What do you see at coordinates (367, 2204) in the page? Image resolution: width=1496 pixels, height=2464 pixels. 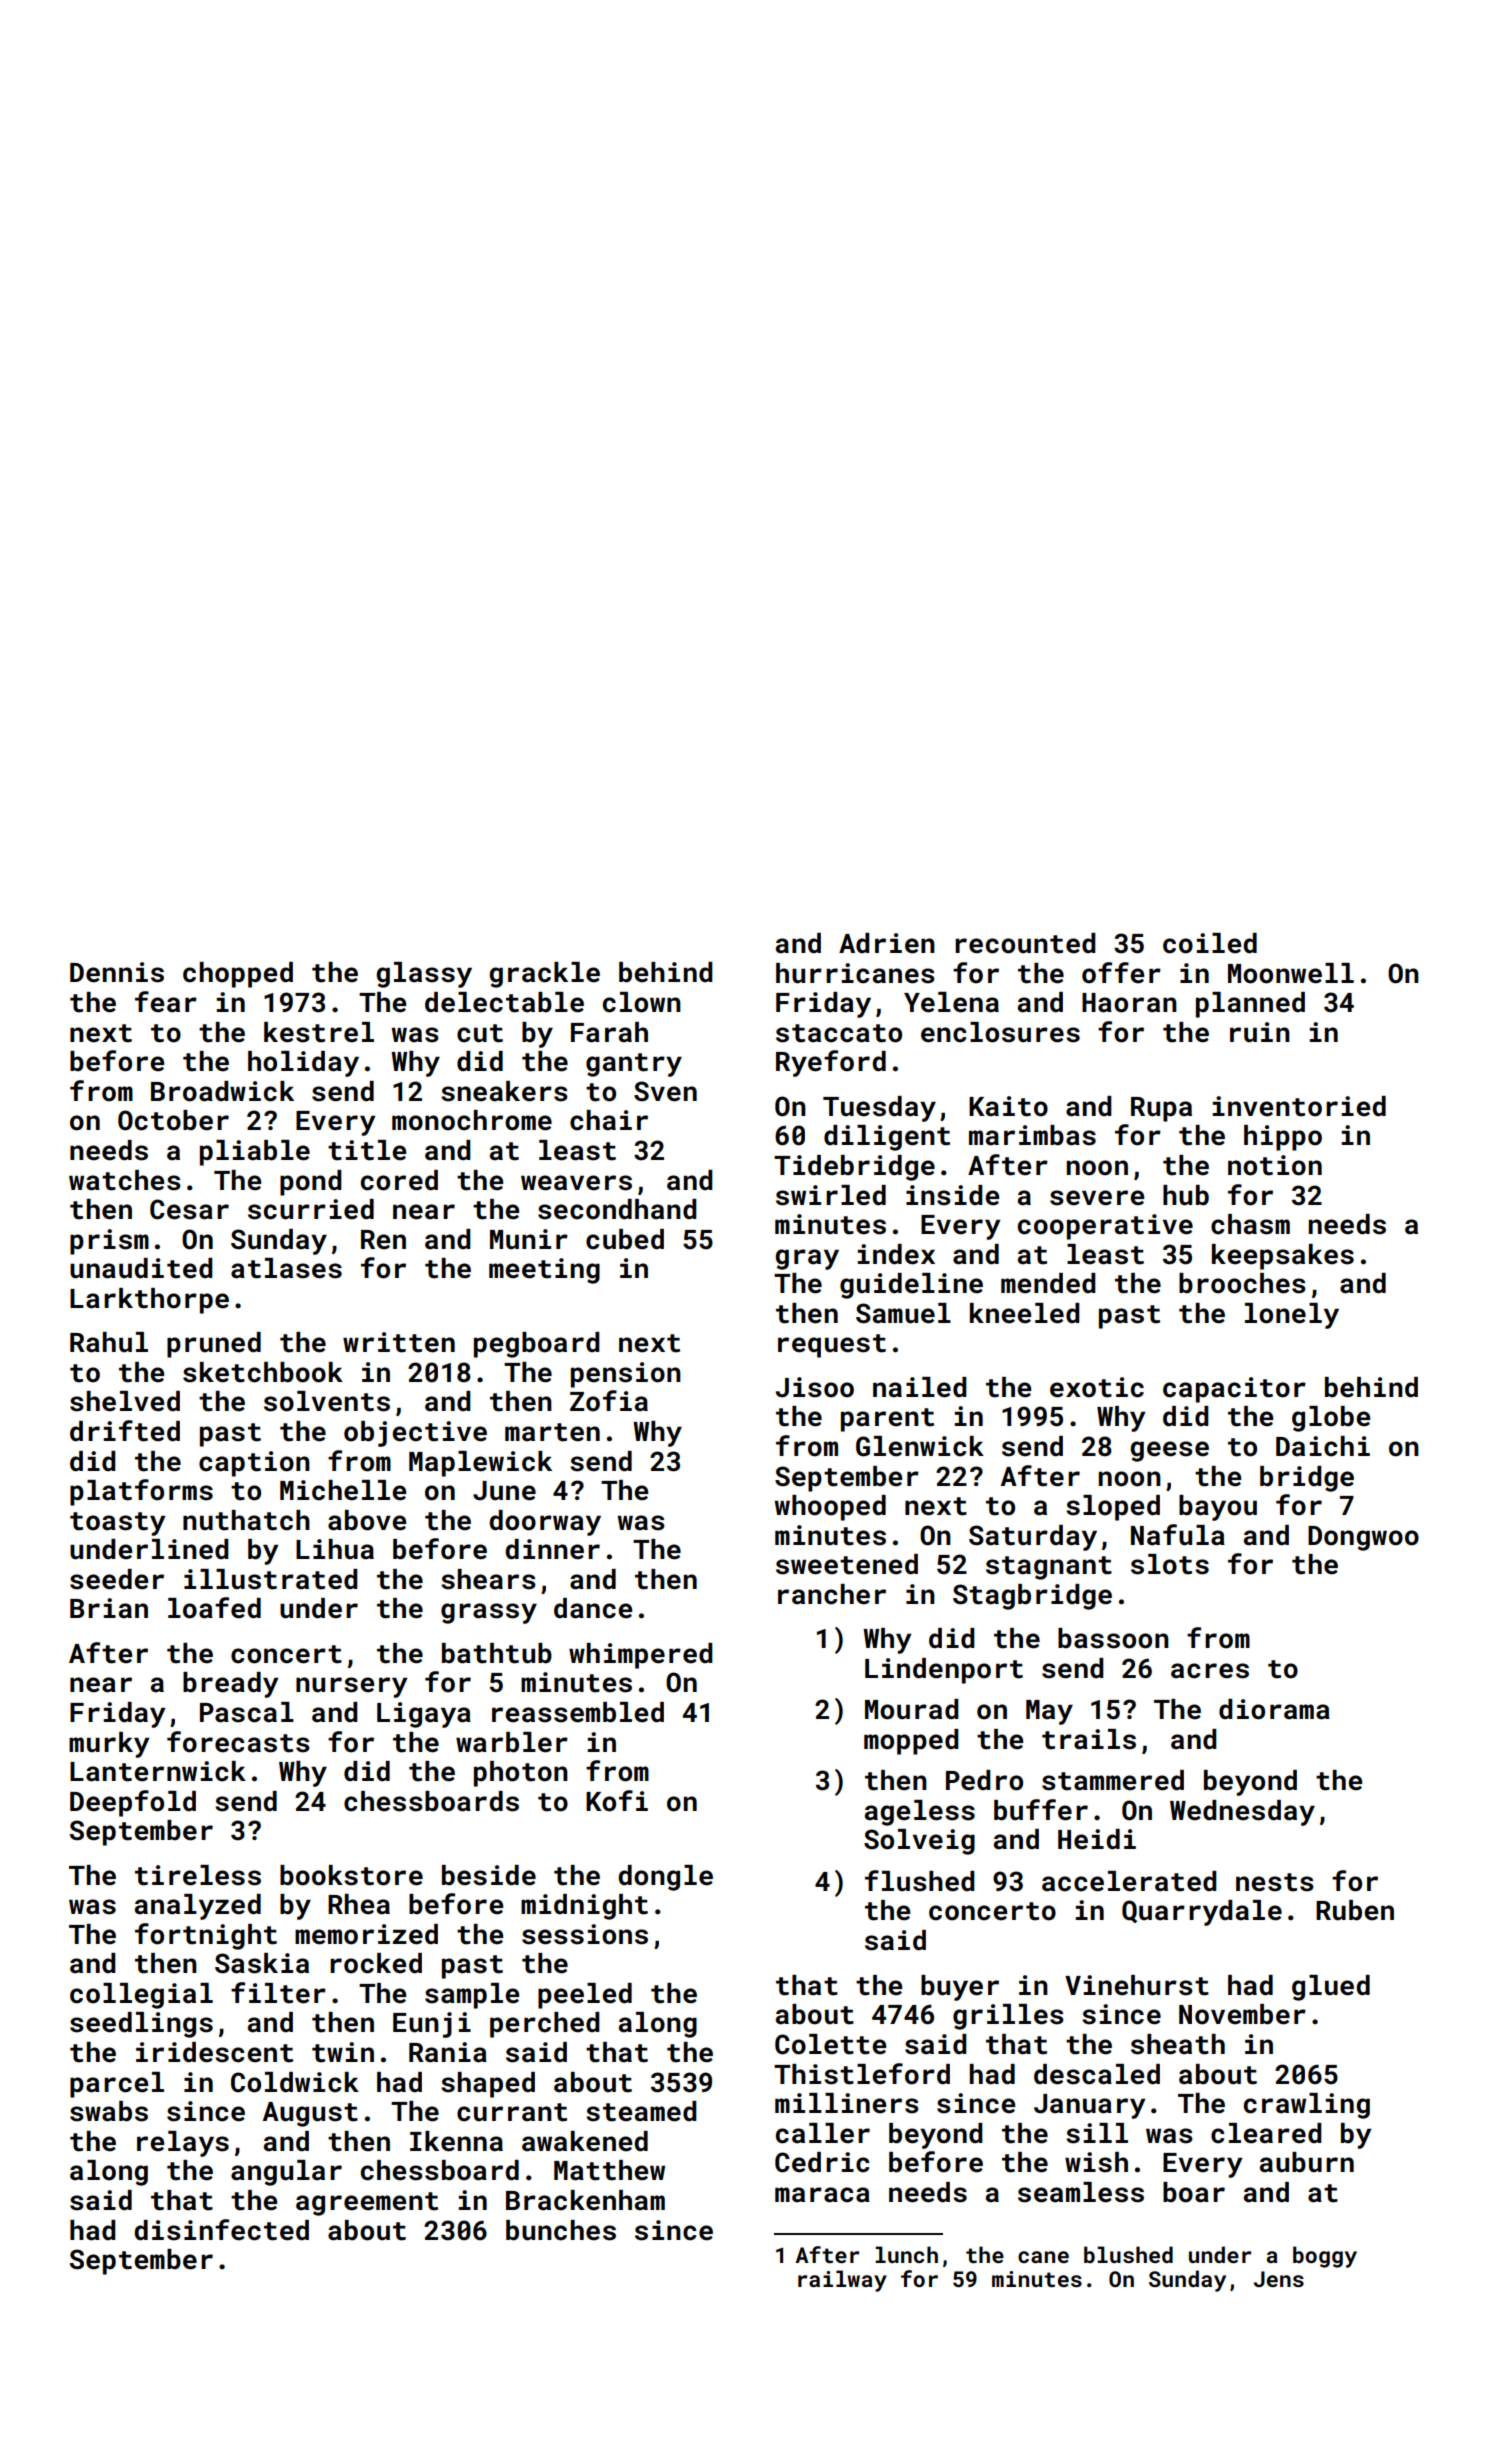 I see `agreement` at bounding box center [367, 2204].
